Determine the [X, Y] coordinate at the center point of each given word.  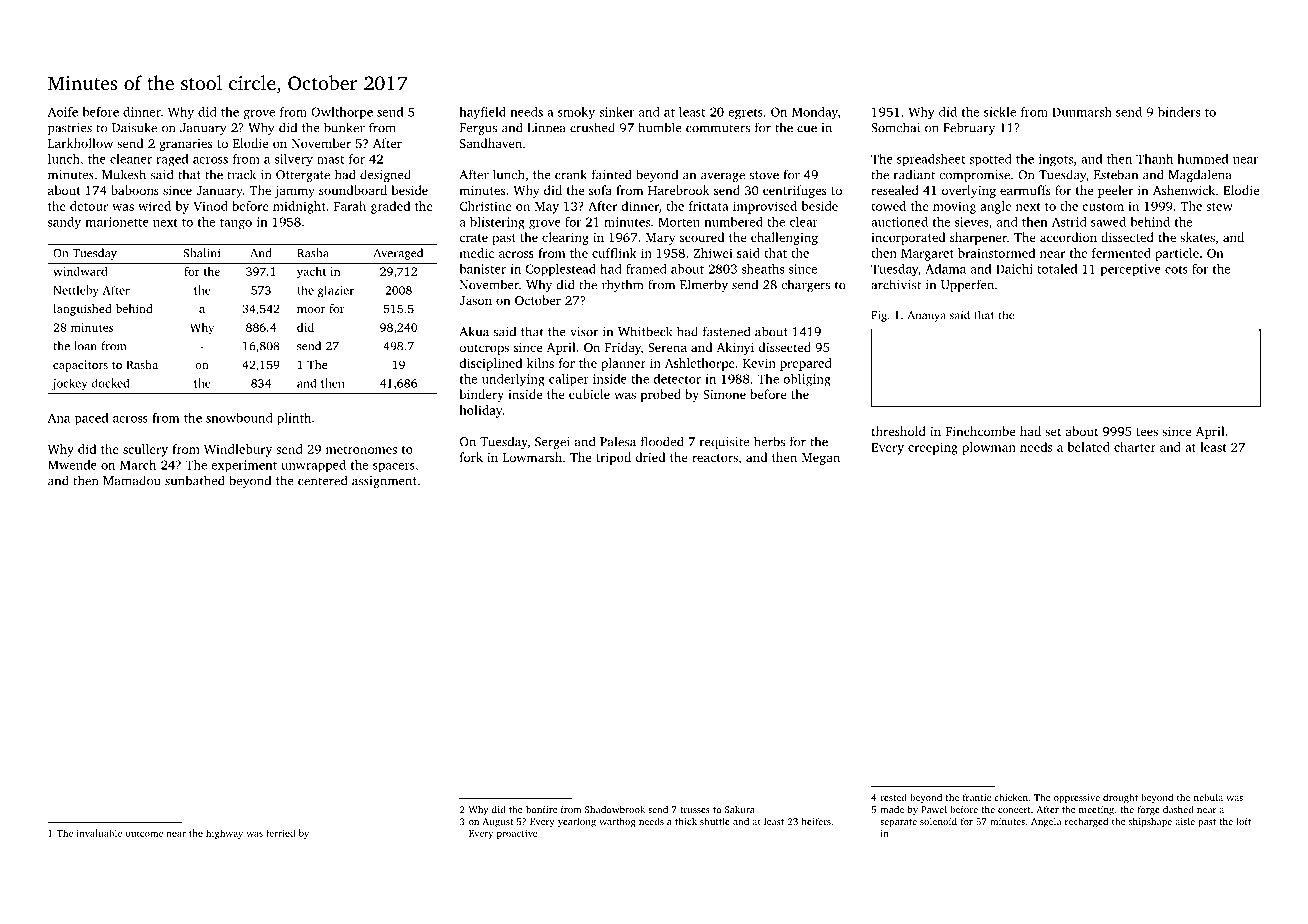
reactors [715, 458]
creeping [933, 448]
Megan [821, 459]
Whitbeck [645, 331]
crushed [592, 127]
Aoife [63, 112]
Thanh [1154, 159]
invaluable [99, 833]
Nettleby [76, 291]
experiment [244, 466]
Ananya [927, 316]
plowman [989, 448]
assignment [384, 482]
